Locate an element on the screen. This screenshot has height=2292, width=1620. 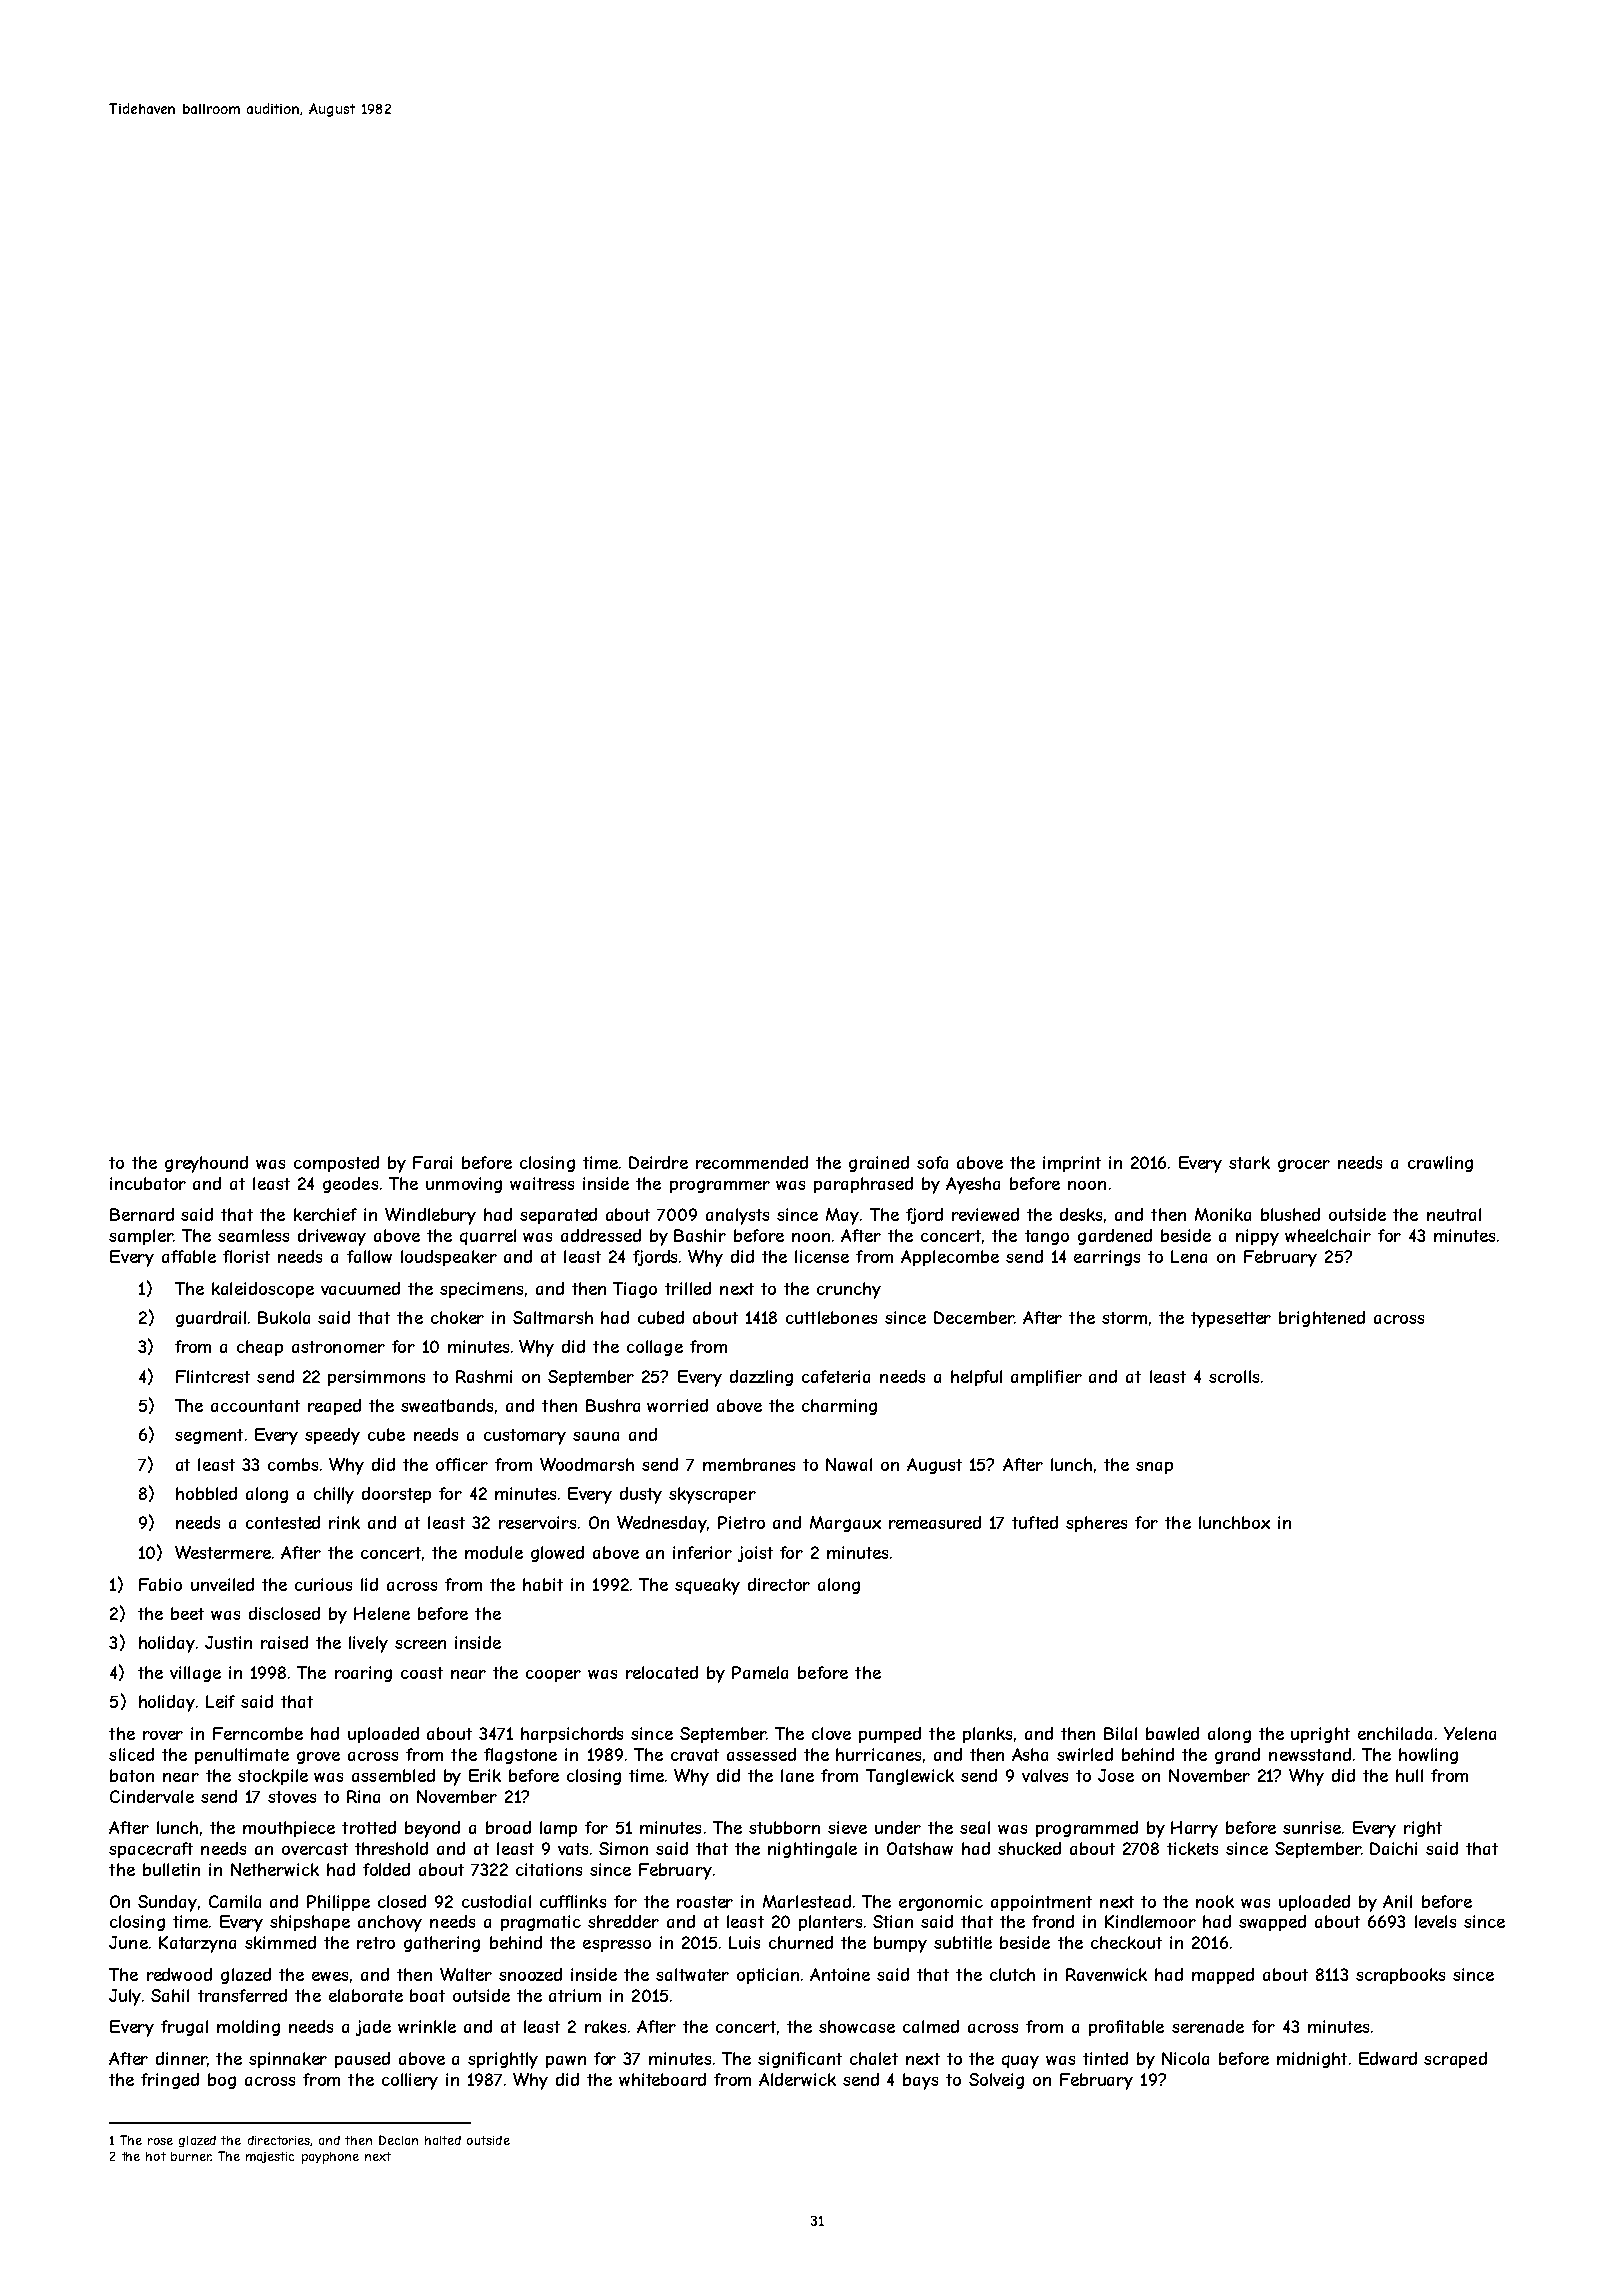
hot is located at coordinates (156, 2156).
